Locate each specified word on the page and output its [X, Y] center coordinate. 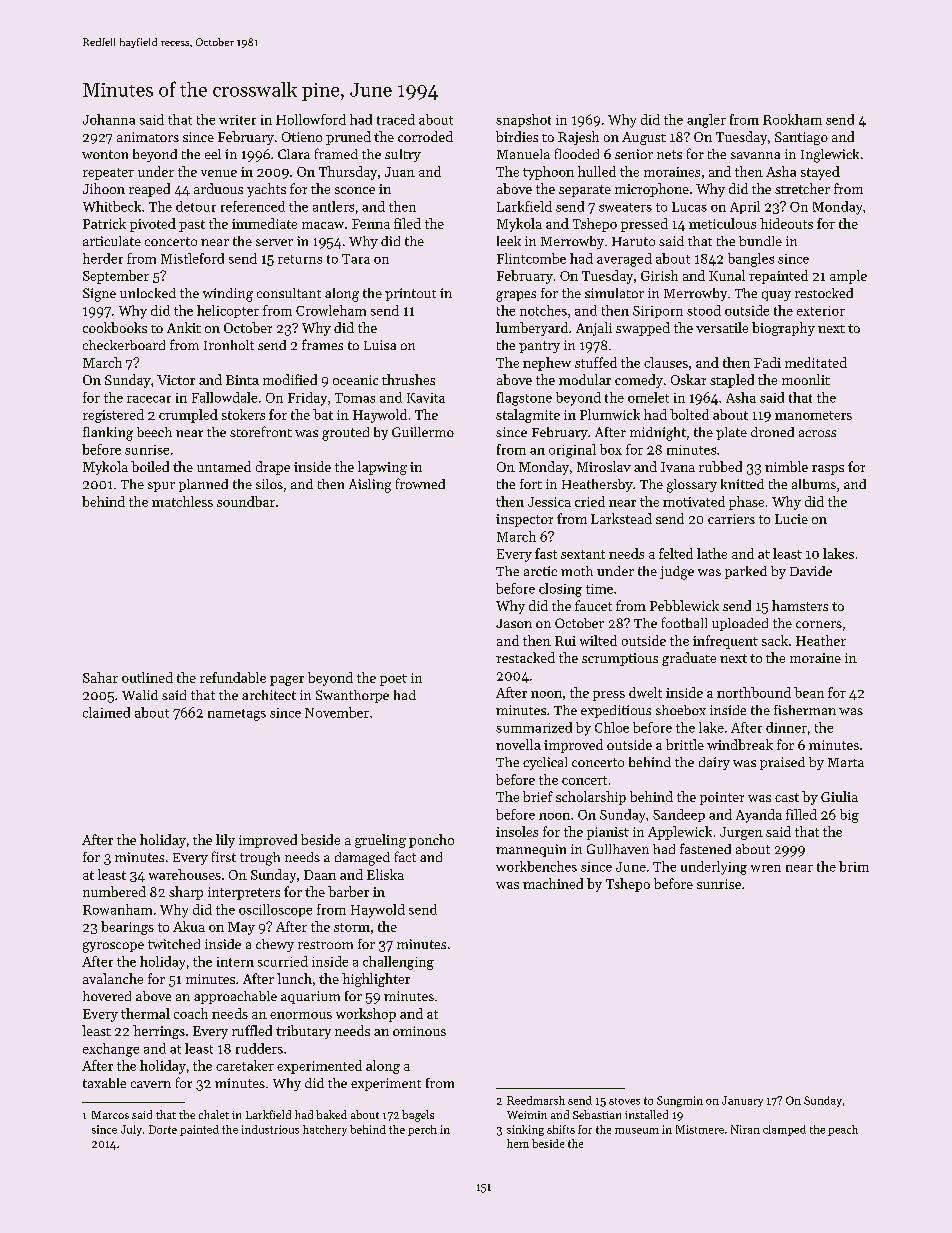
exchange [111, 1050]
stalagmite [528, 416]
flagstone [524, 399]
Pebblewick [684, 605]
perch [422, 1130]
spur [161, 487]
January [742, 1101]
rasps [828, 470]
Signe [99, 295]
